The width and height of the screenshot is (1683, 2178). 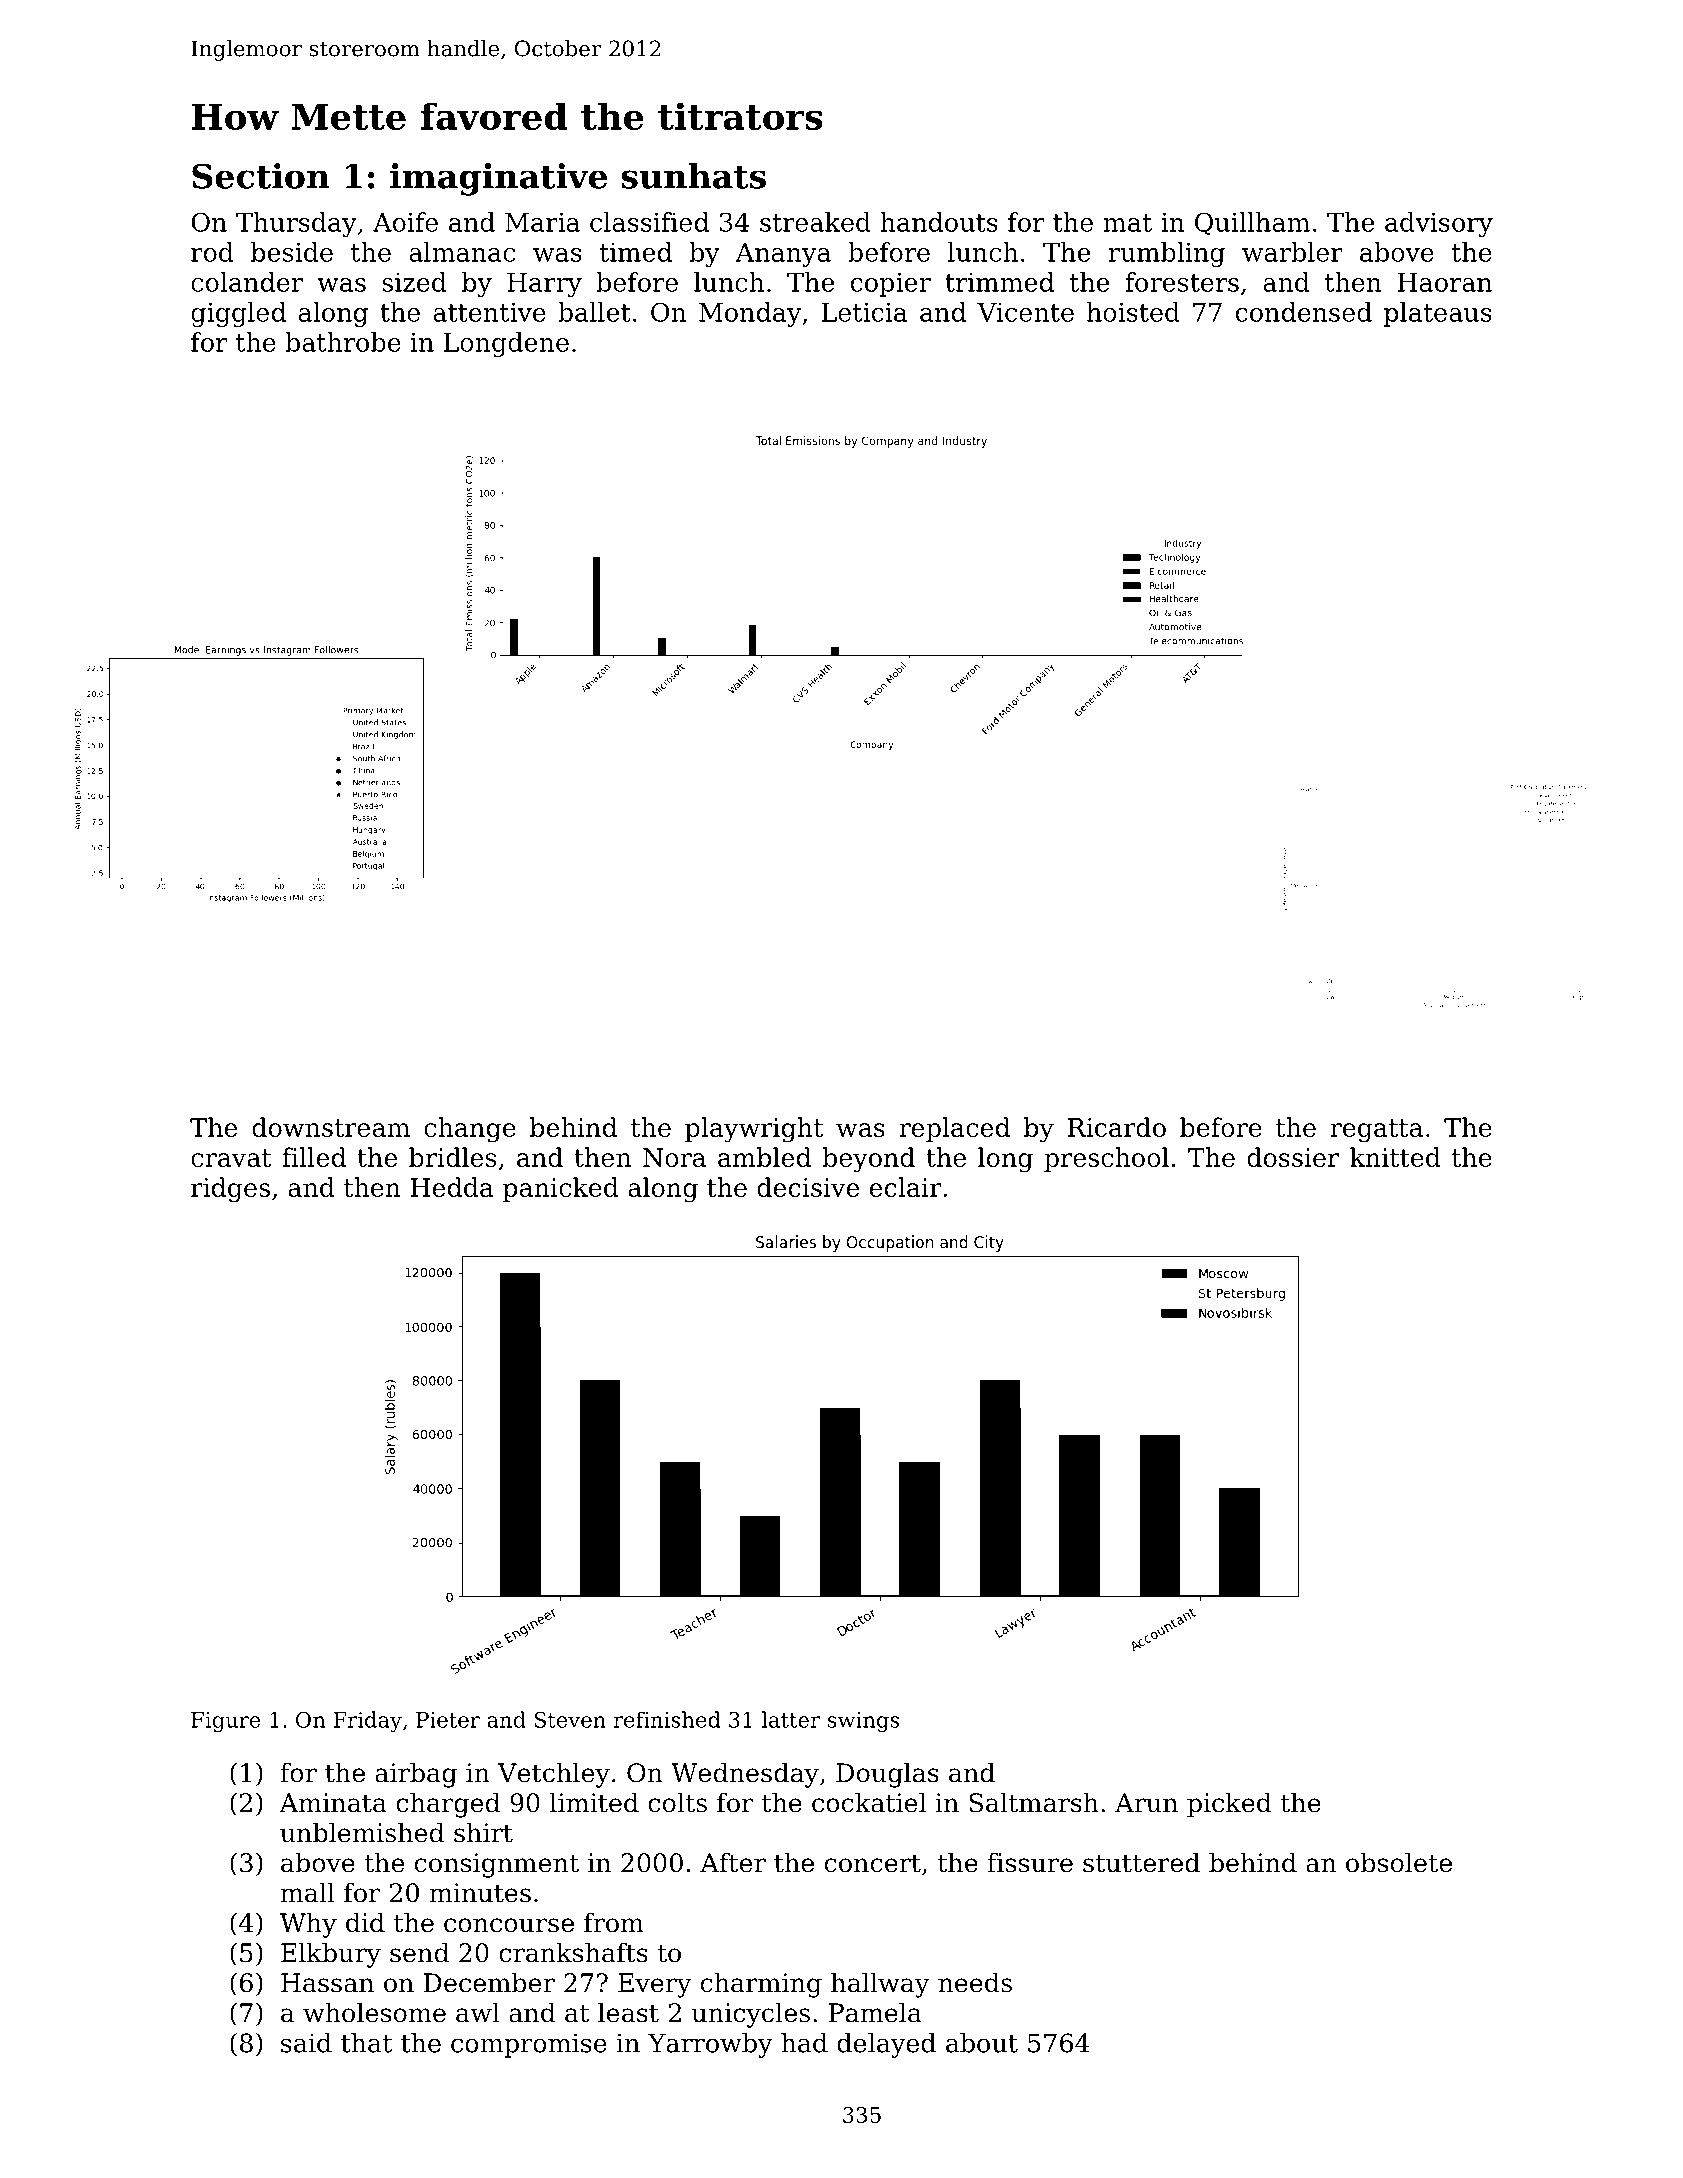 What do you see at coordinates (343, 342) in the screenshot?
I see `bathrobe` at bounding box center [343, 342].
